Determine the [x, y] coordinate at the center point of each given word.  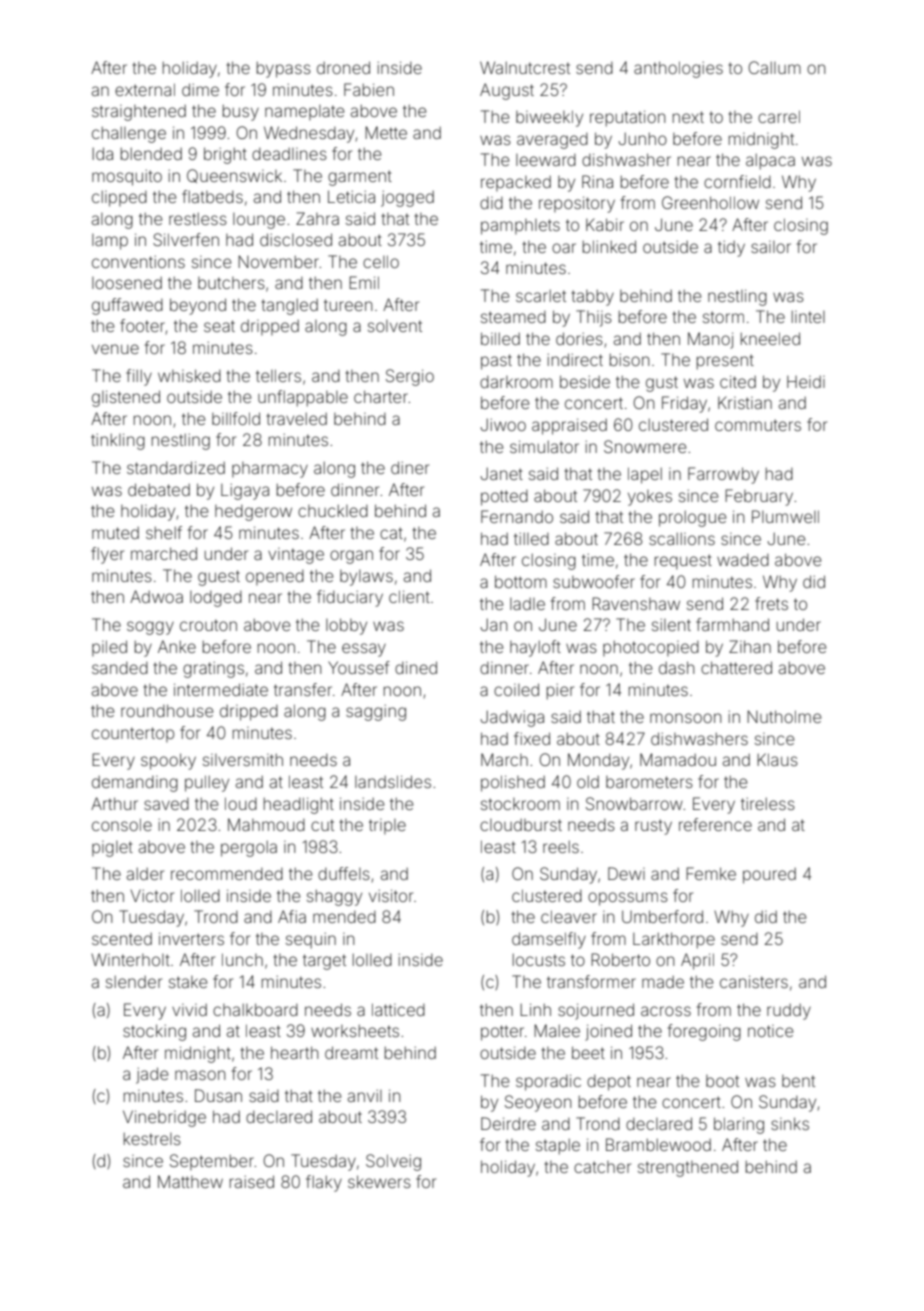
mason [200, 1075]
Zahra [317, 218]
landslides [393, 781]
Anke [177, 646]
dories [579, 338]
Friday [684, 404]
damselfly [549, 940]
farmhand [732, 624]
